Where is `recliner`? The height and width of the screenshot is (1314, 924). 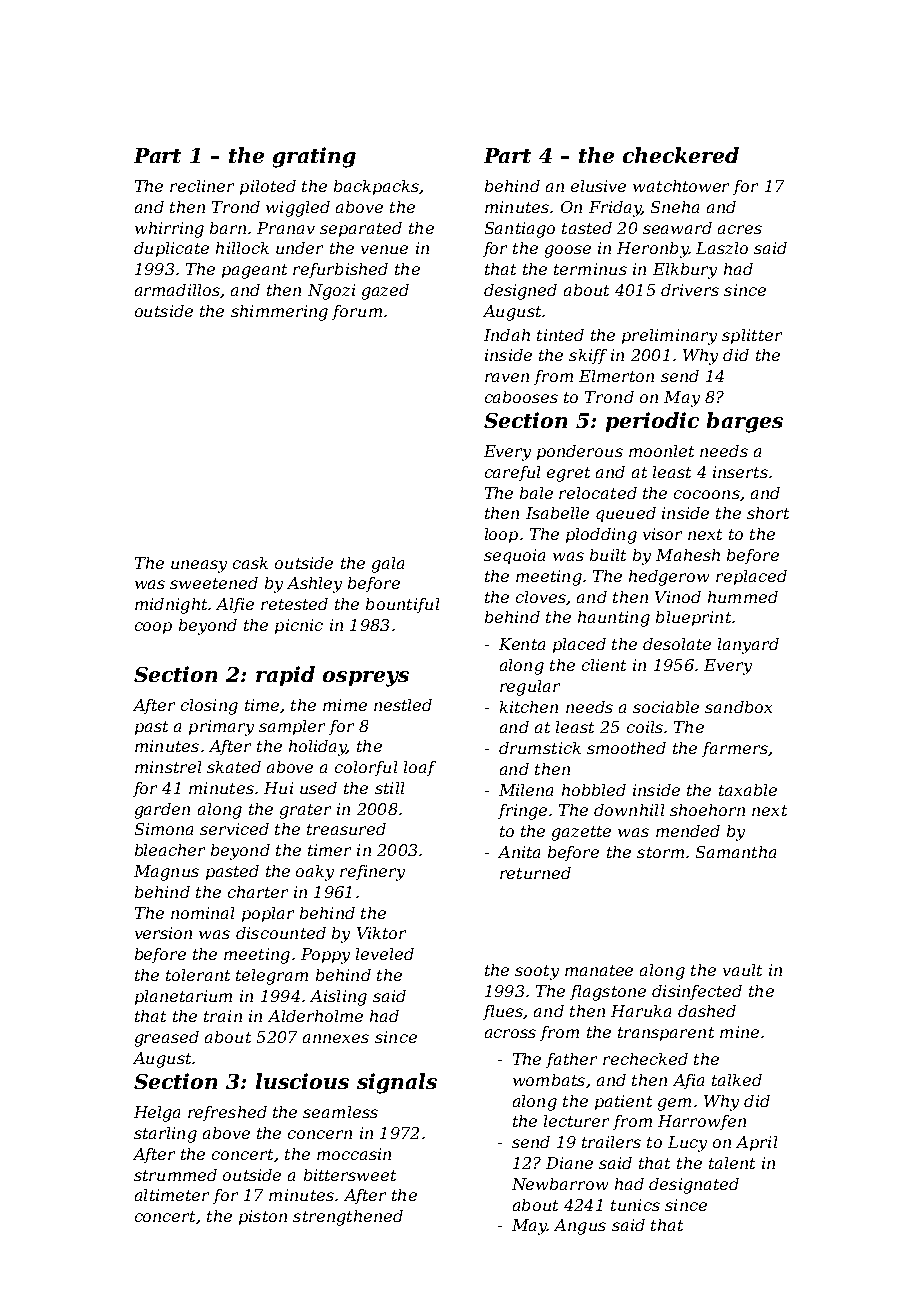 recliner is located at coordinates (202, 186).
